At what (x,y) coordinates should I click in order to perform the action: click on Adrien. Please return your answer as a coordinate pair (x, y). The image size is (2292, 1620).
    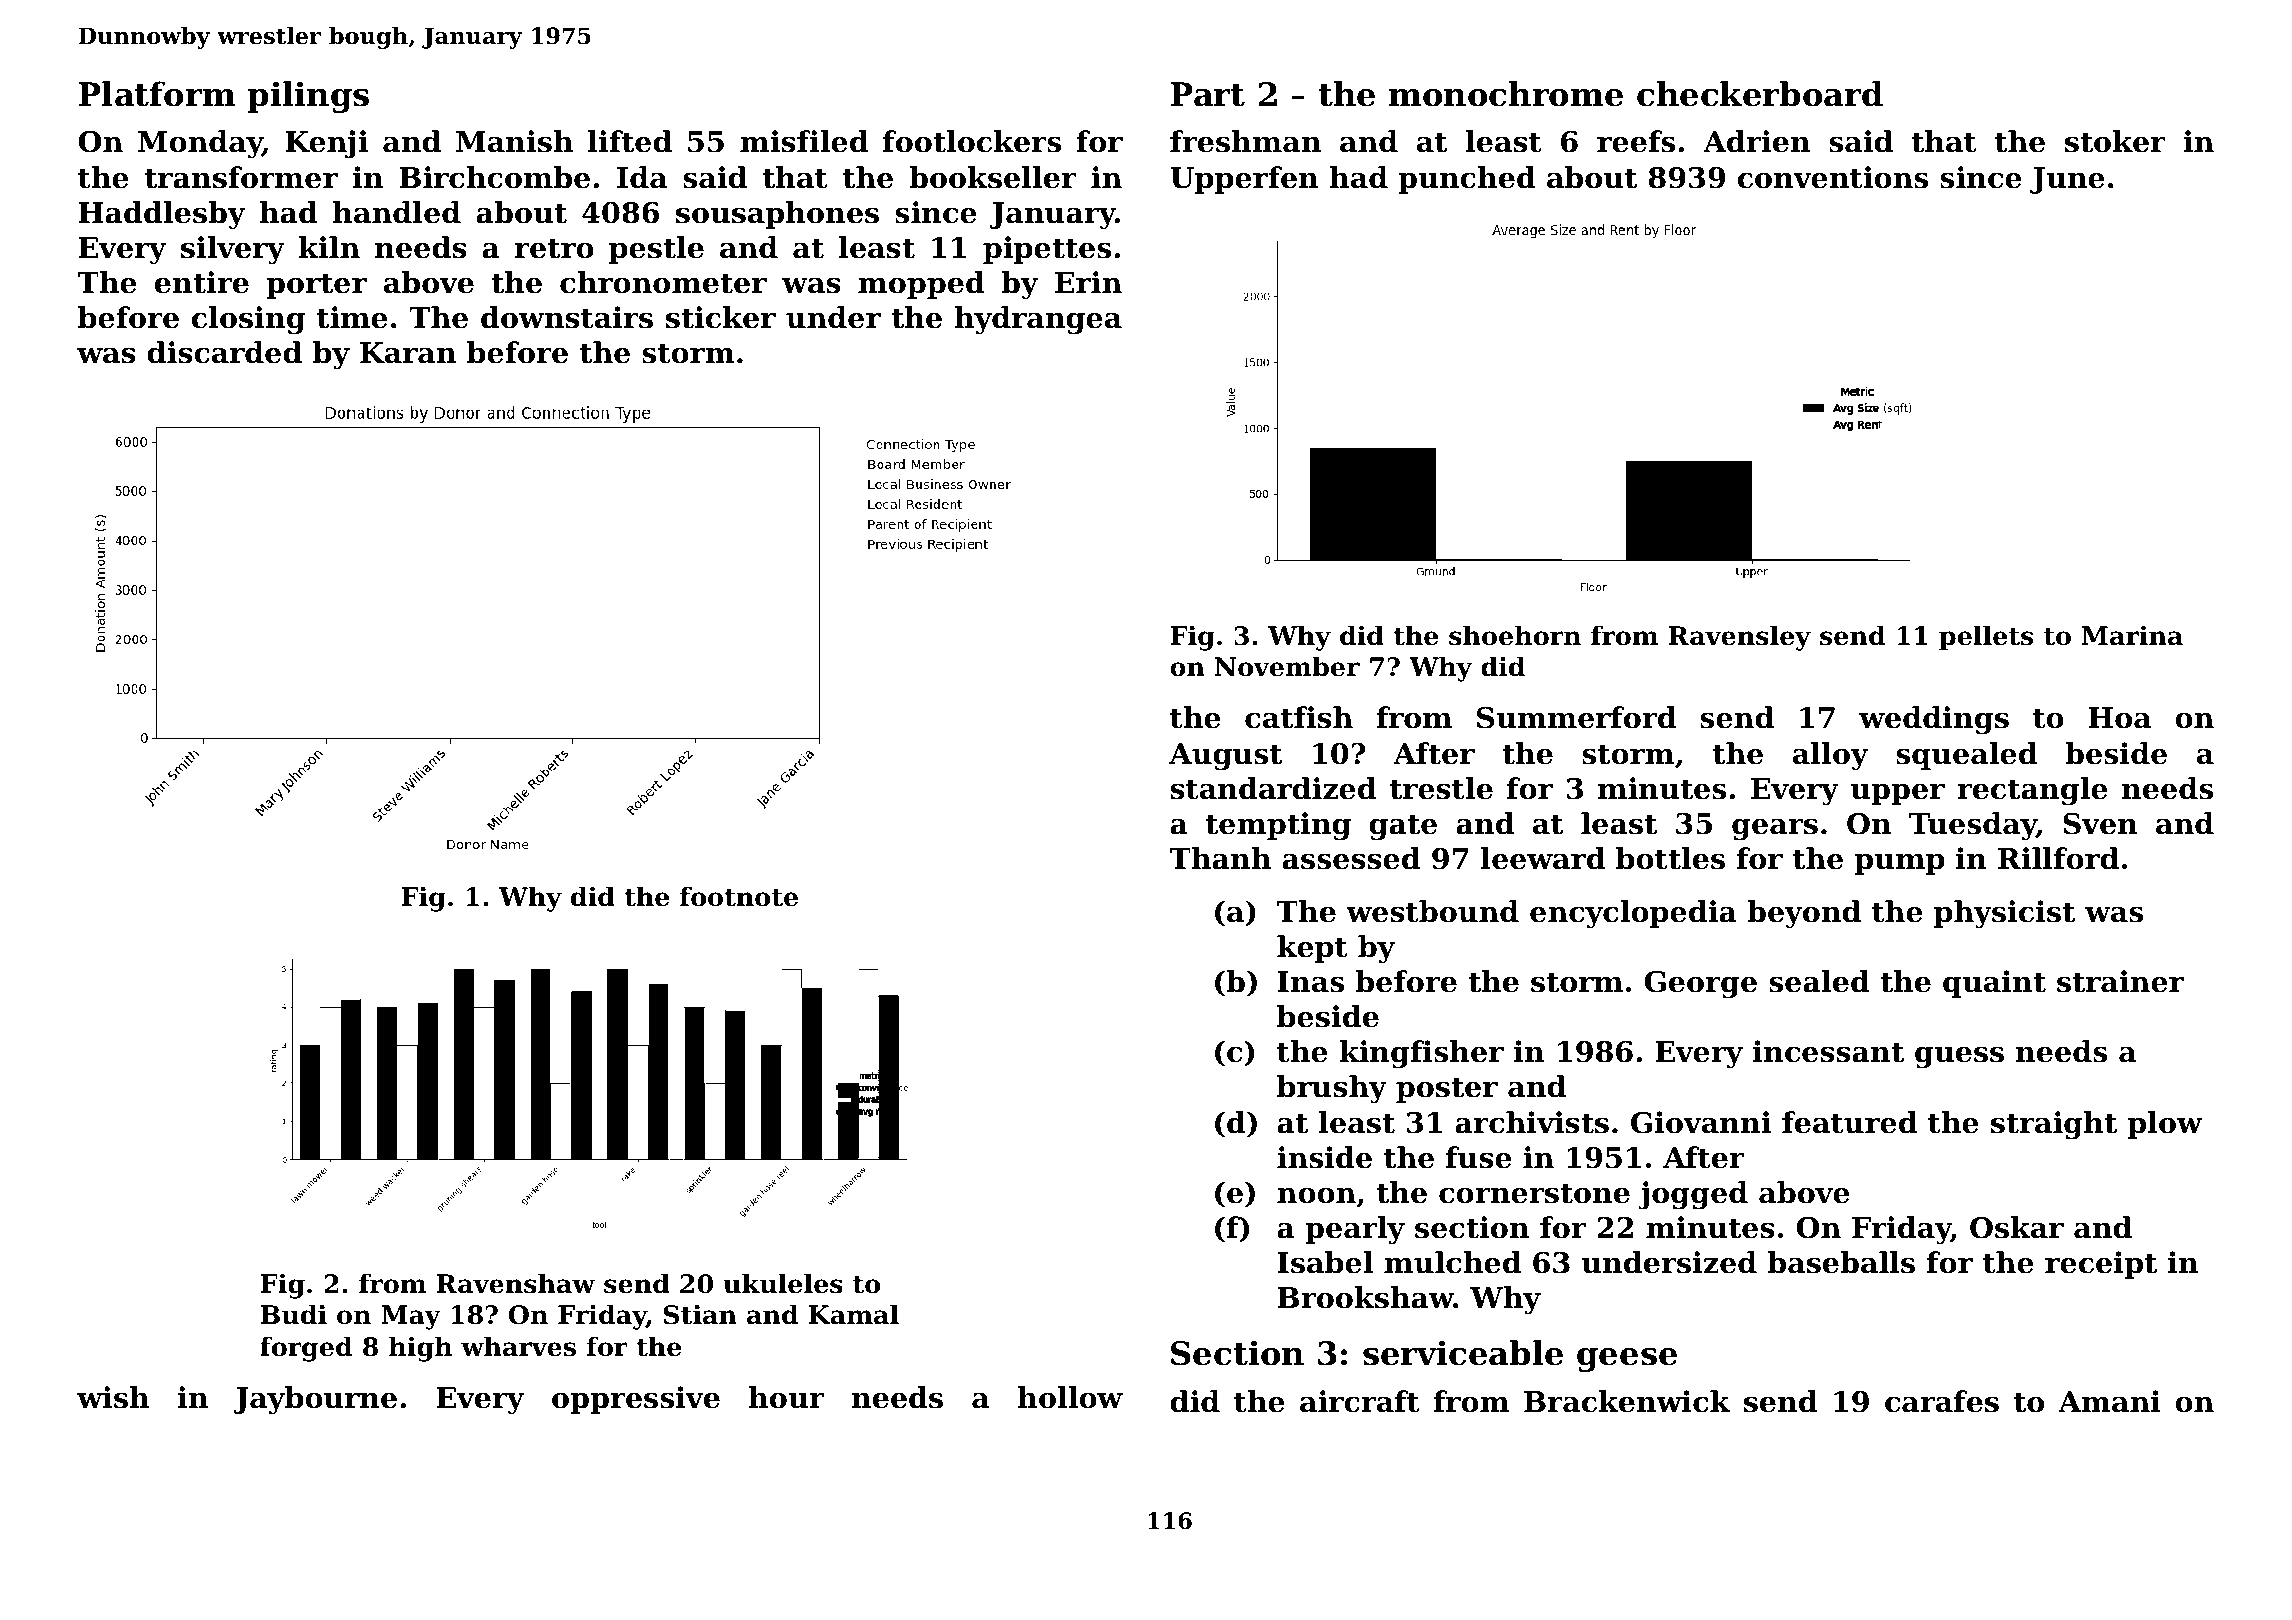
    Looking at the image, I should click on (1756, 141).
